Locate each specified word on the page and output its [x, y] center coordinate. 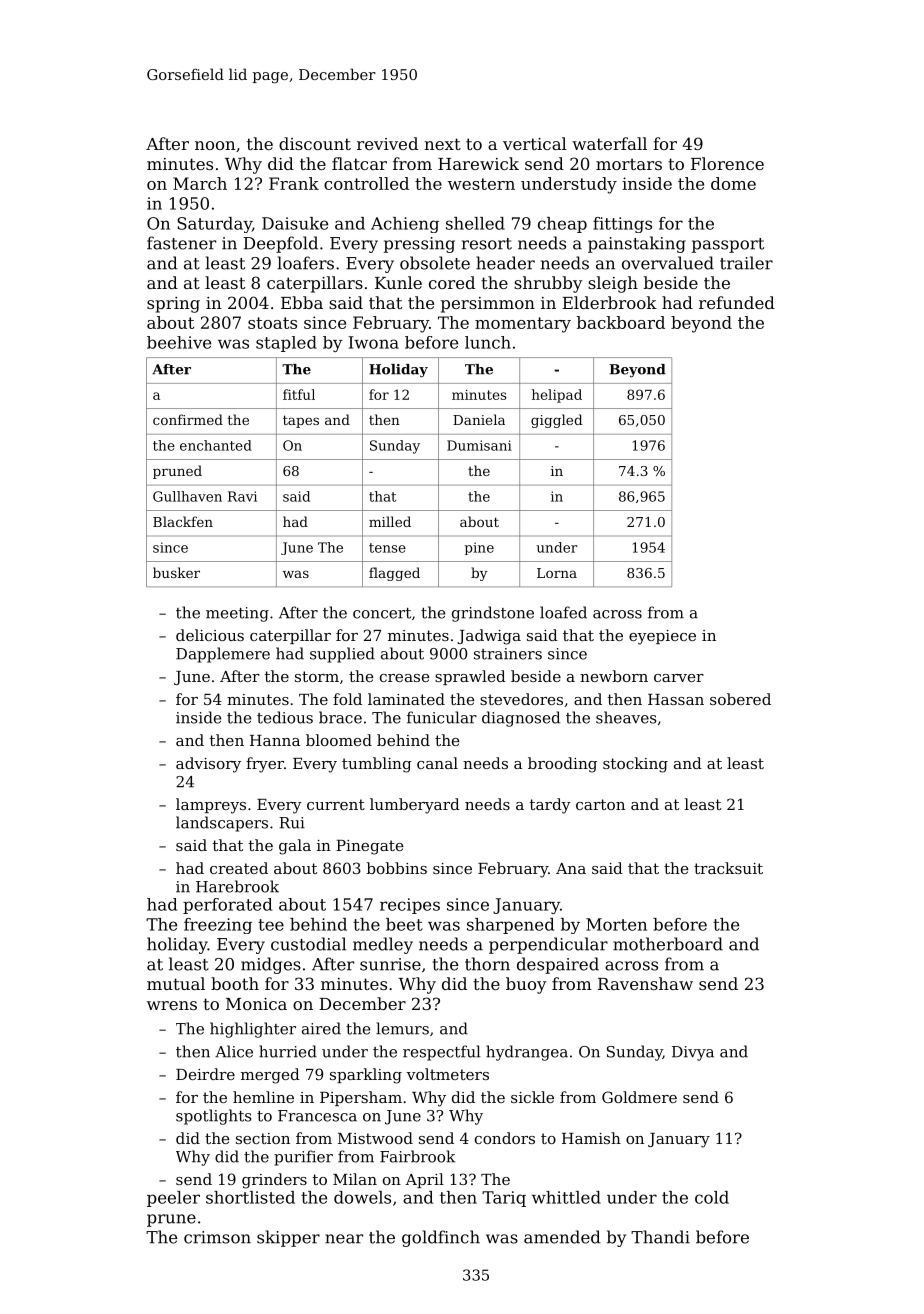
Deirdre [205, 1074]
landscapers [222, 824]
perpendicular [548, 945]
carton [600, 804]
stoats [272, 323]
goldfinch [441, 1238]
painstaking [637, 244]
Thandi [660, 1237]
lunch [488, 342]
